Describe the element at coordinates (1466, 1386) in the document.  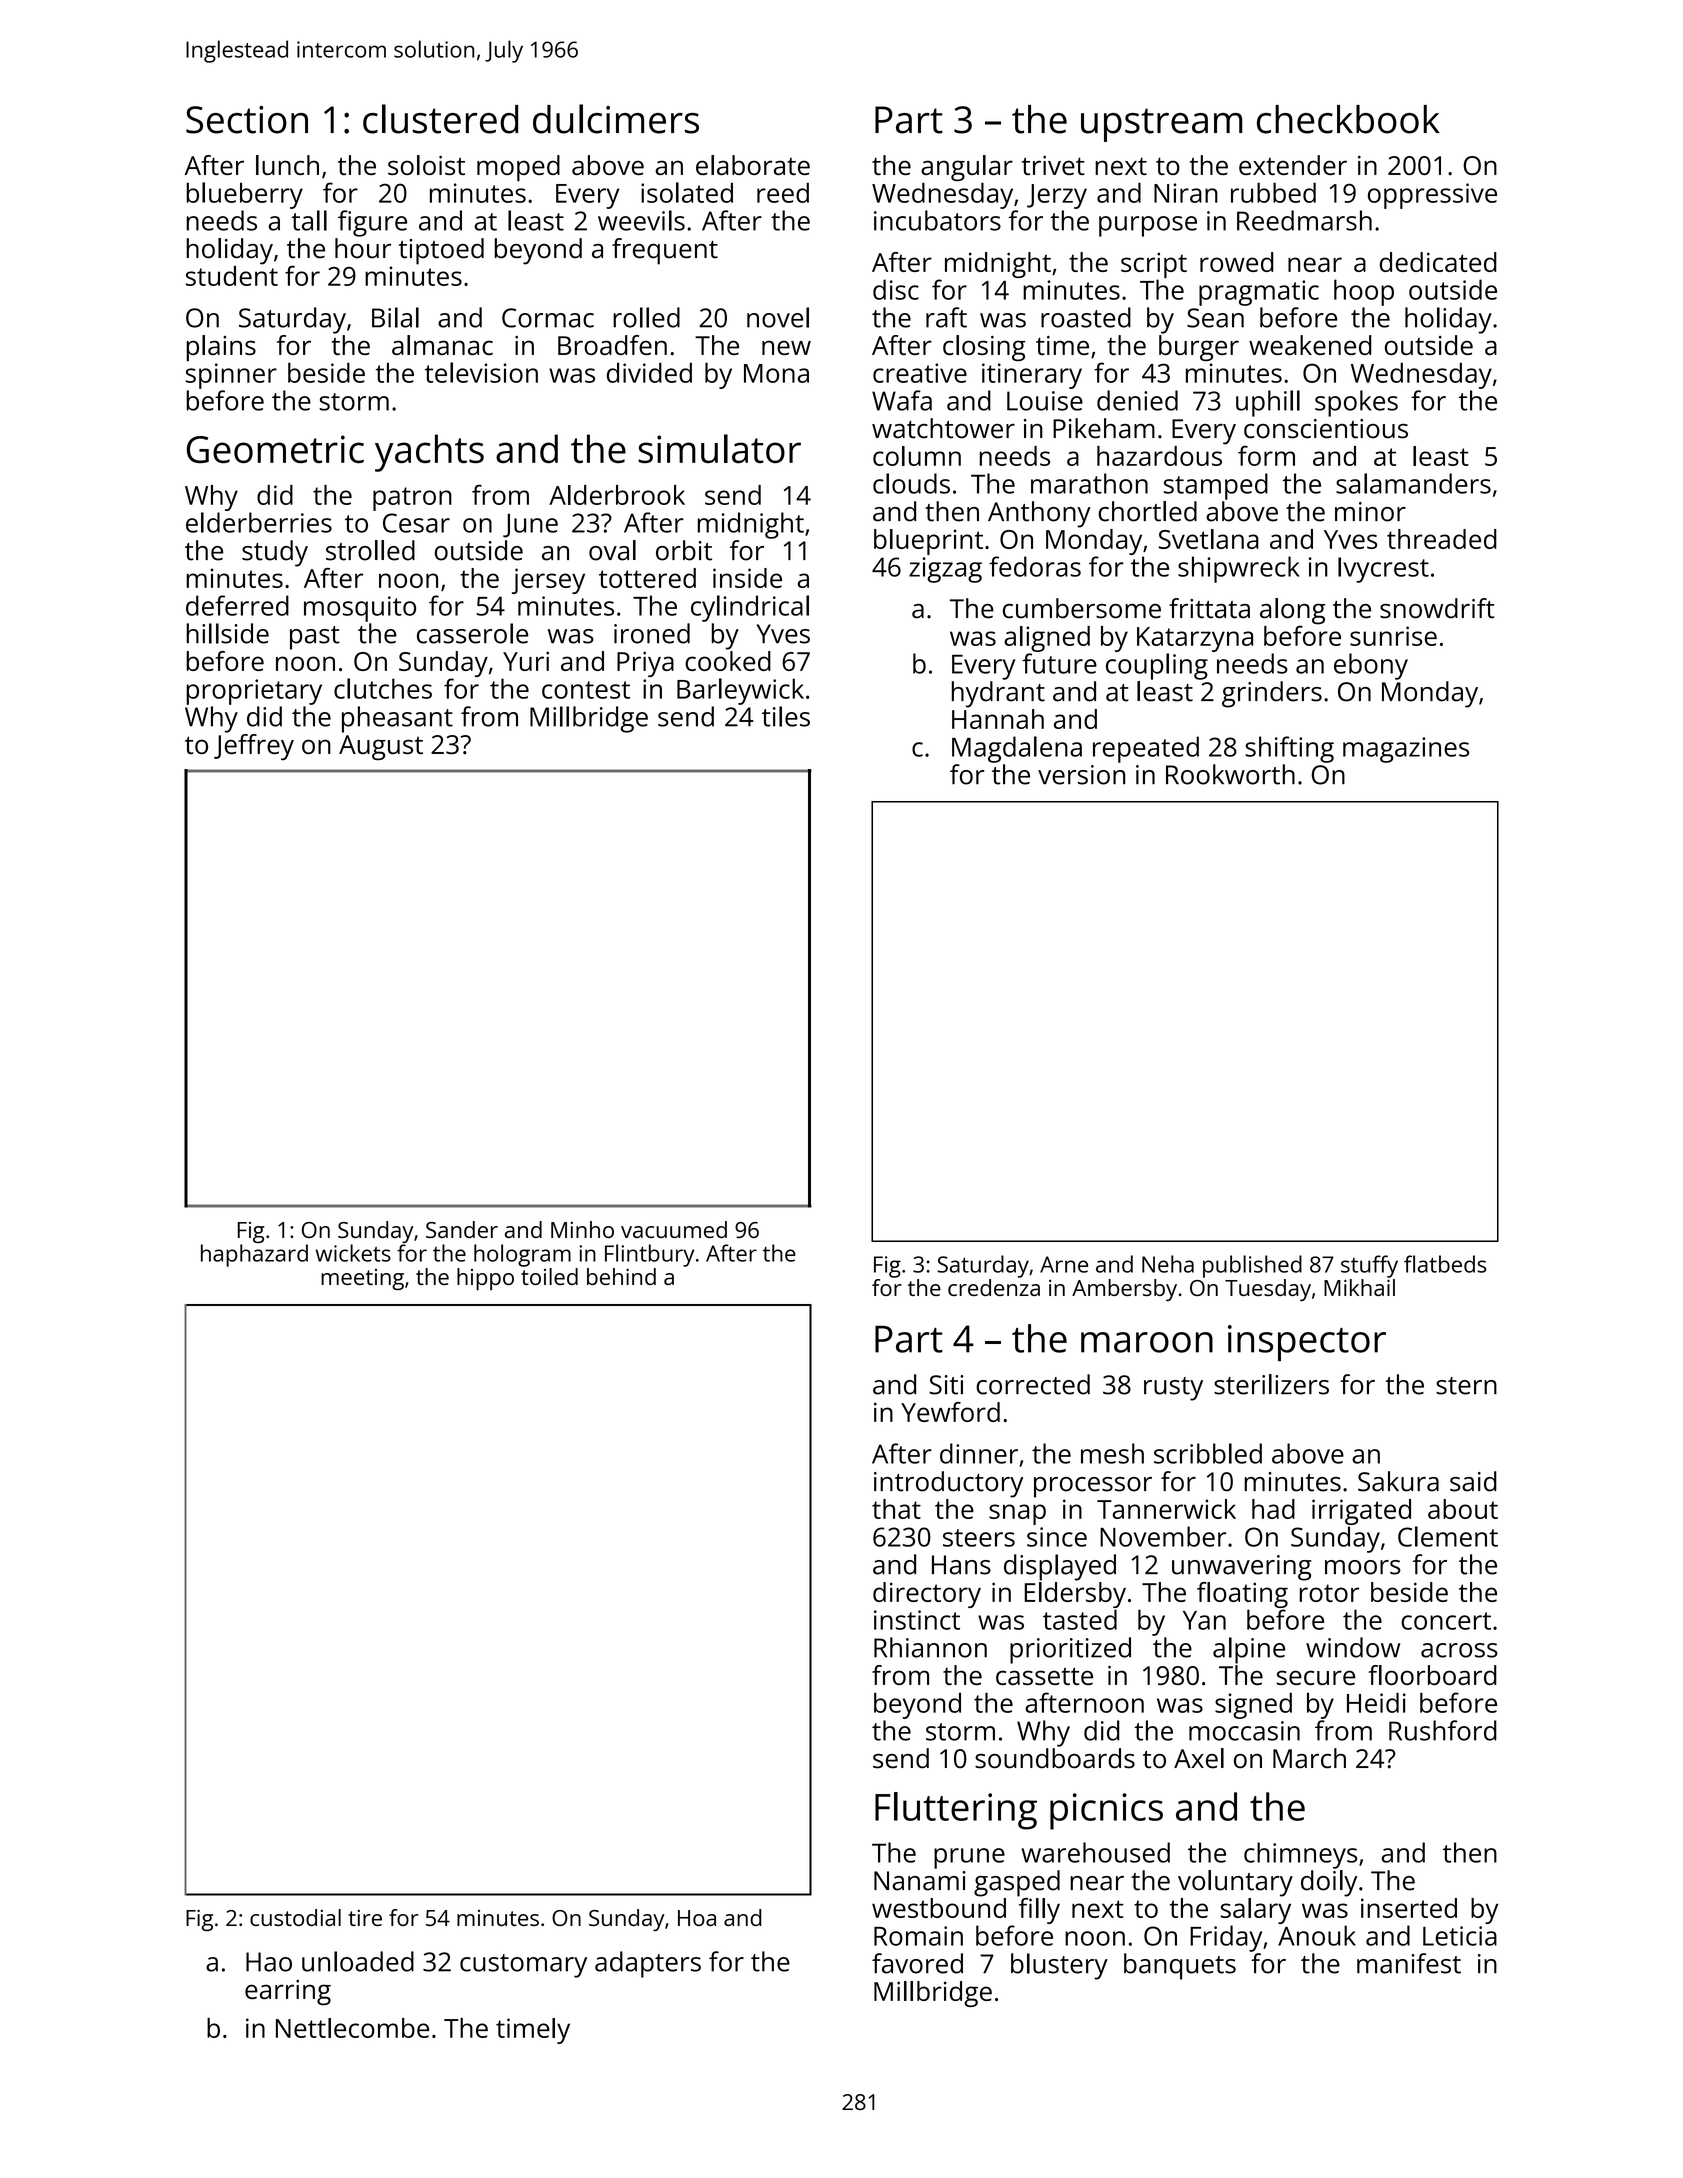
I see `stern` at that location.
